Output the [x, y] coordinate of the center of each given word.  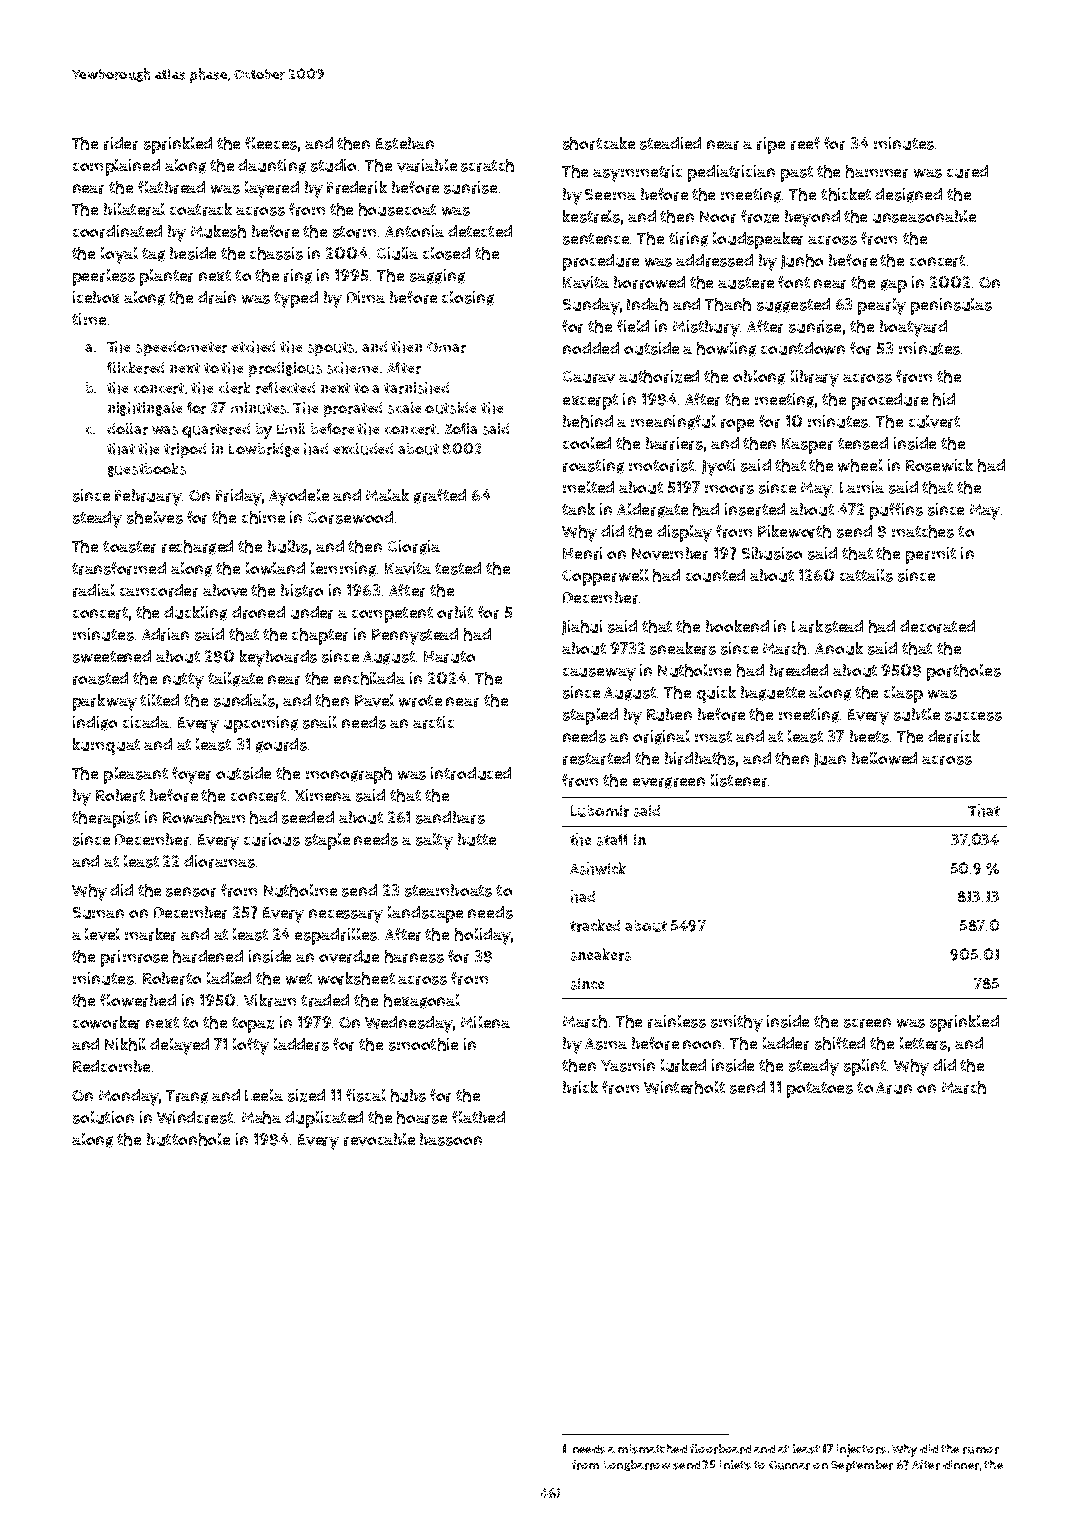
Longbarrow [637, 1465]
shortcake [599, 143]
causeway [599, 674]
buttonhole [188, 1139]
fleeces [271, 143]
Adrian [165, 634]
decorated [937, 626]
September [862, 1466]
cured [967, 171]
